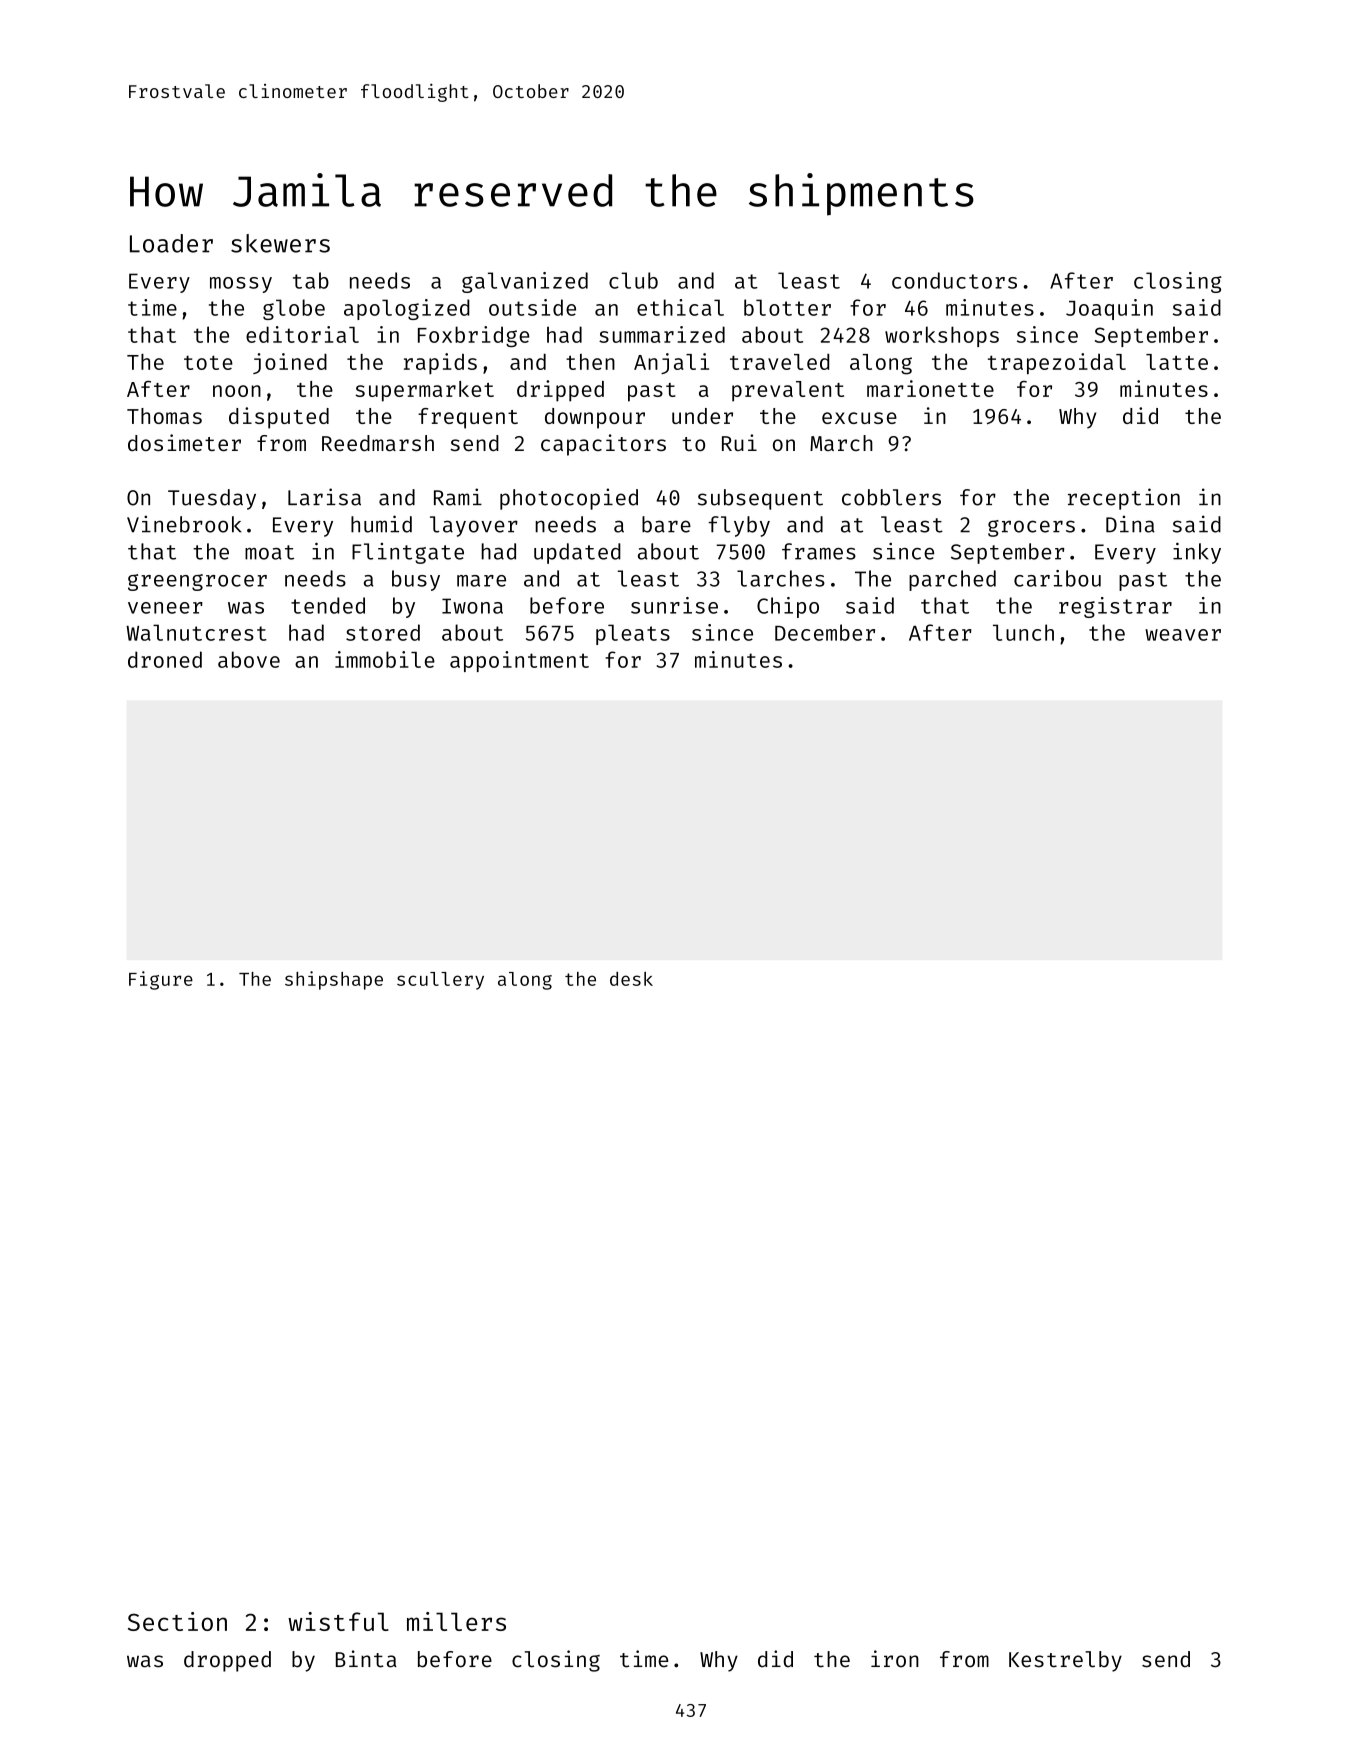 The image size is (1349, 1746). I want to click on millers, so click(456, 1621).
